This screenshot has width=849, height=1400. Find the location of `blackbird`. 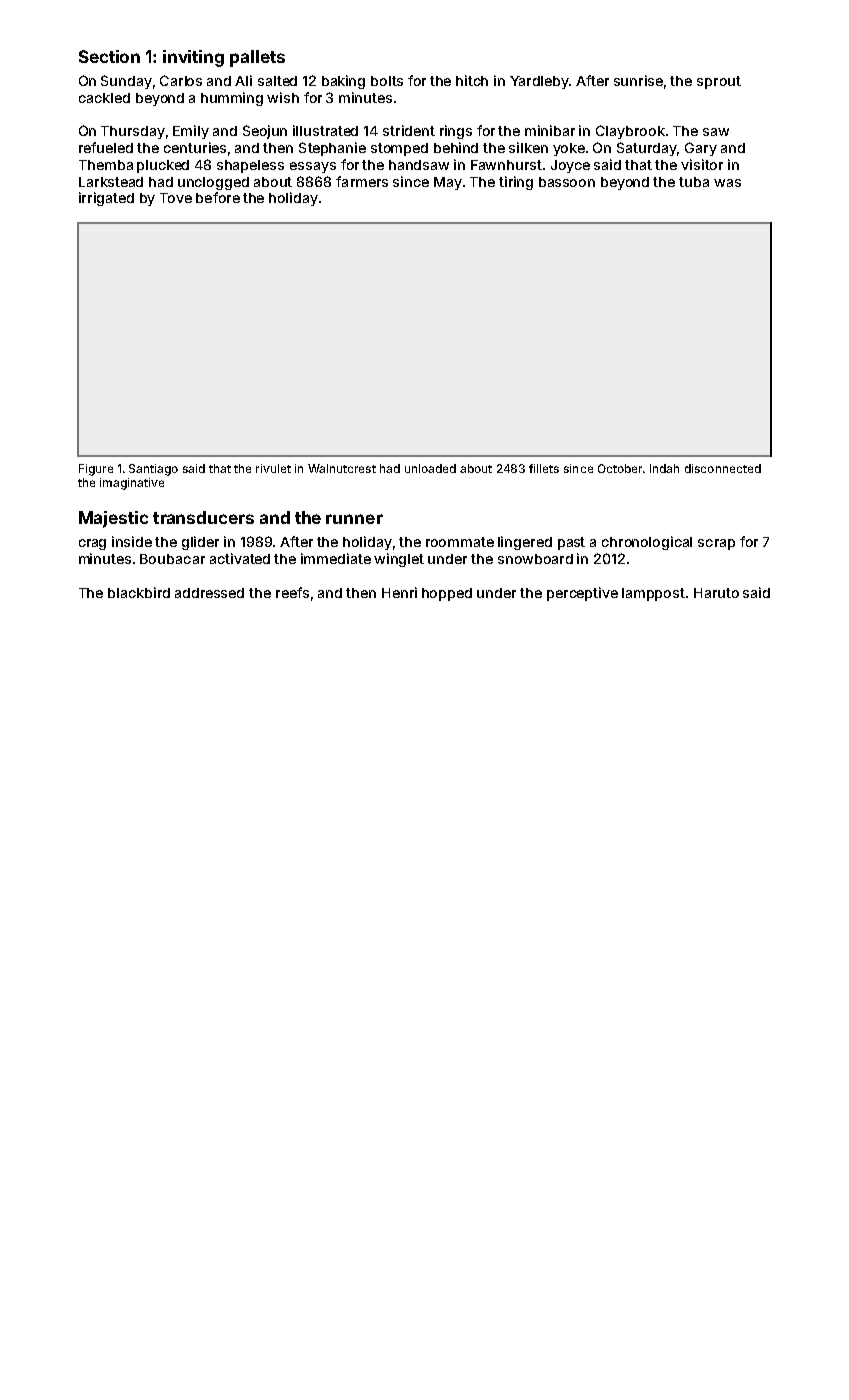

blackbird is located at coordinates (139, 592).
